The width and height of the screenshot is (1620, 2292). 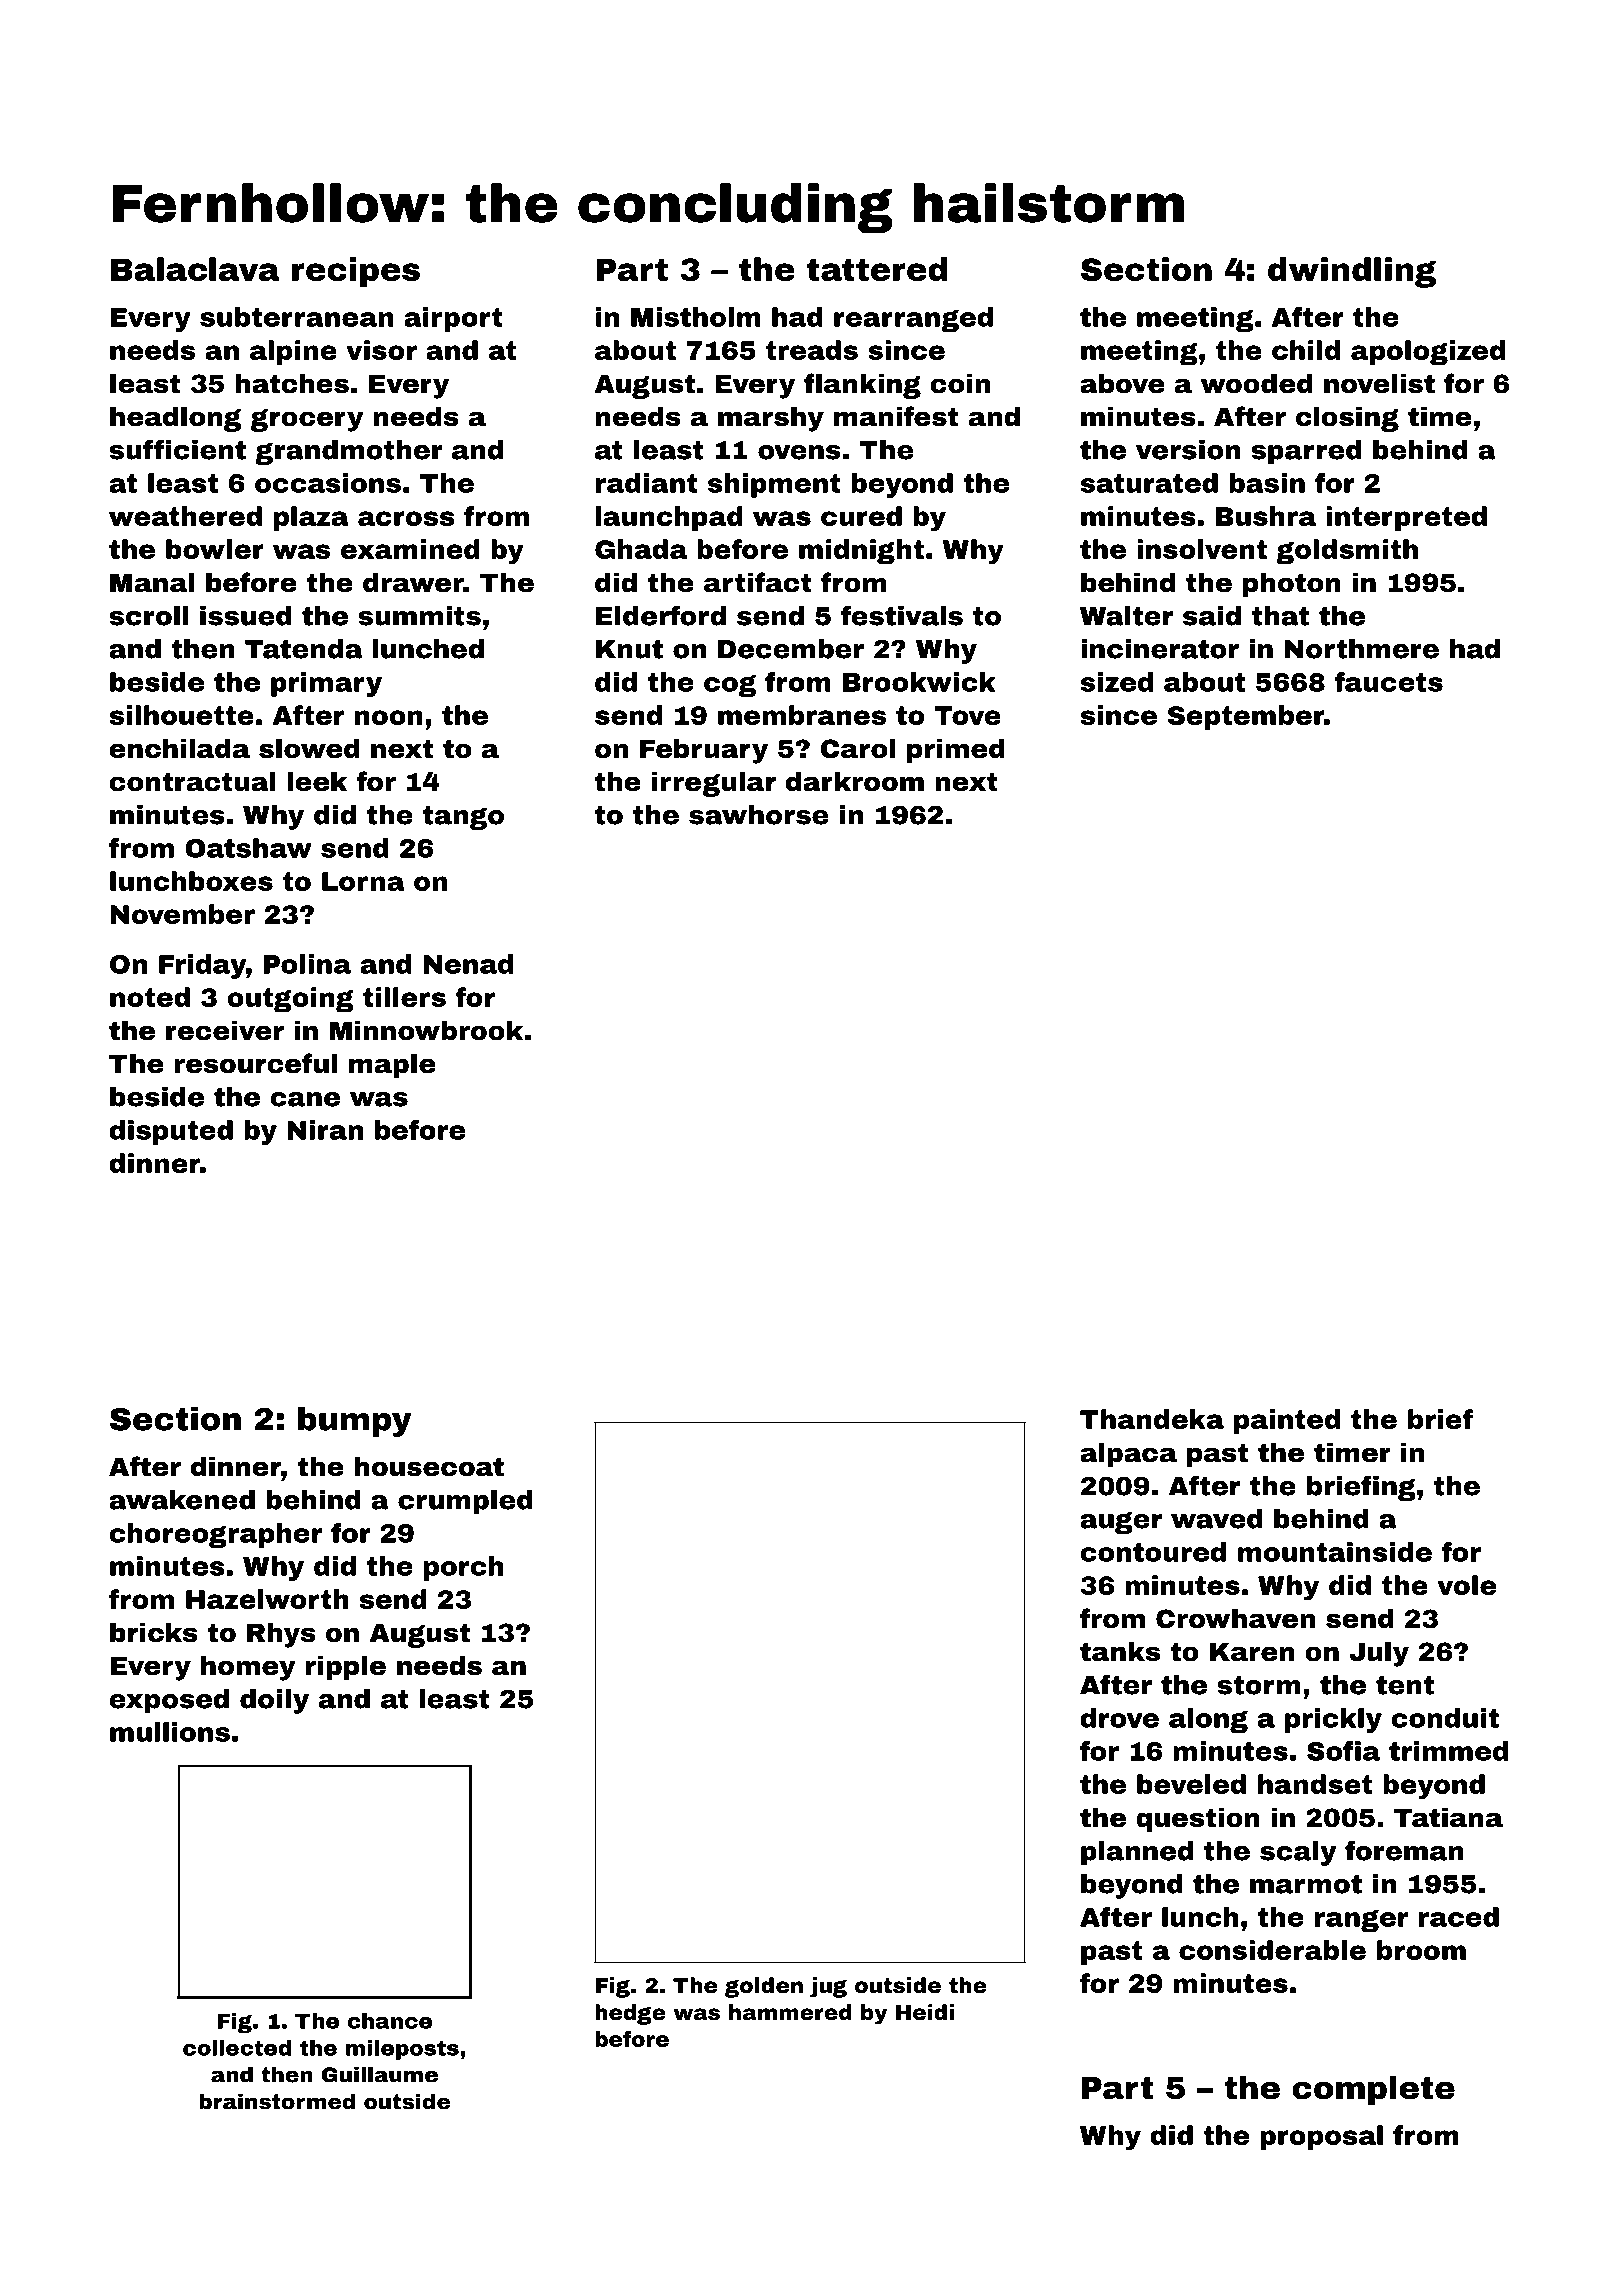 I want to click on dwindling, so click(x=1352, y=272).
